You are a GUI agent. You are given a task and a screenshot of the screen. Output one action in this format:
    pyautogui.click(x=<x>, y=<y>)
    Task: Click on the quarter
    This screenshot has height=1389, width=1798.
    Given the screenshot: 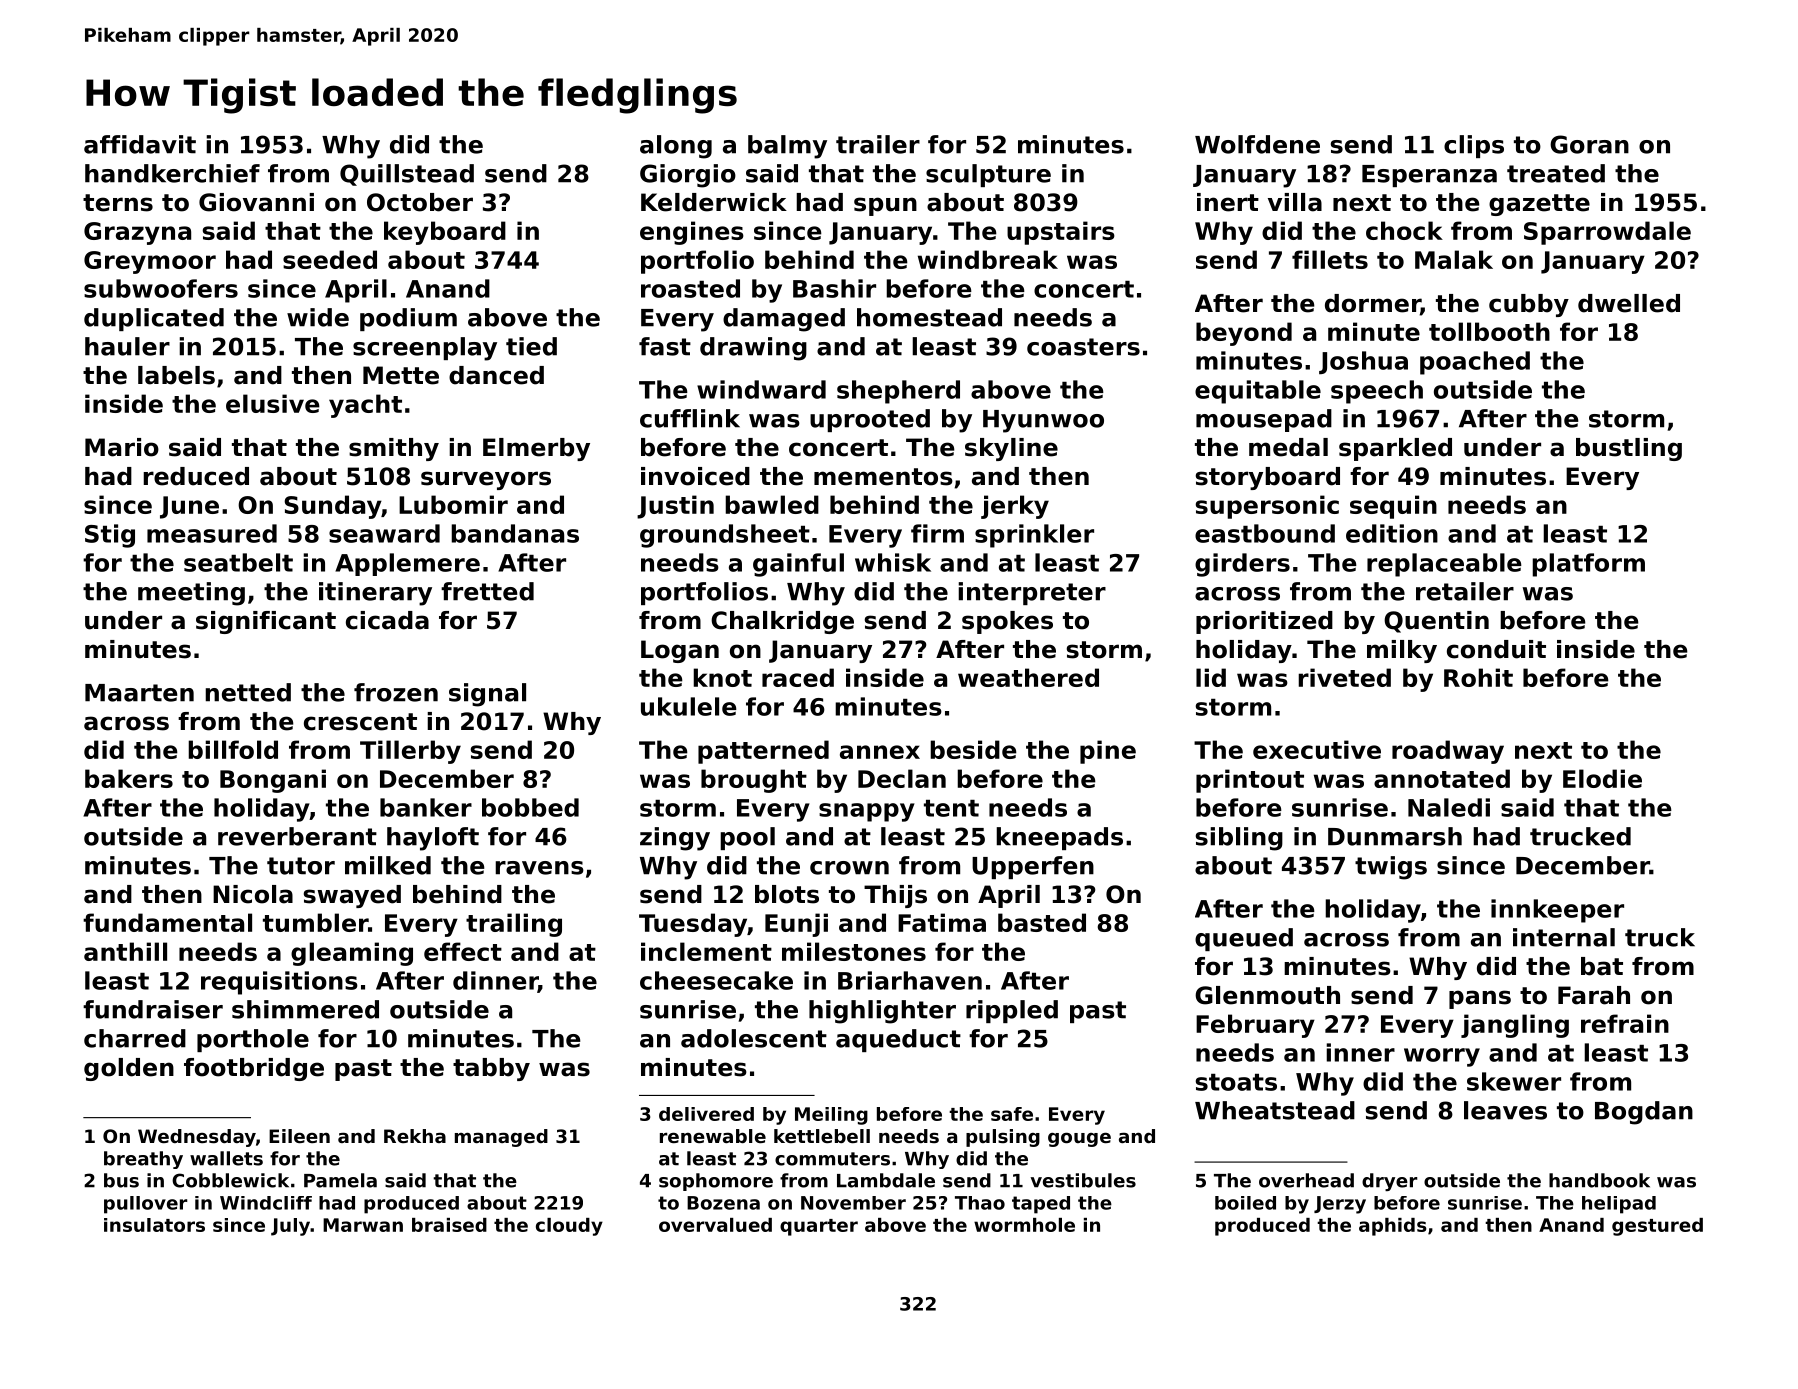 What is the action you would take?
    pyautogui.click(x=819, y=1227)
